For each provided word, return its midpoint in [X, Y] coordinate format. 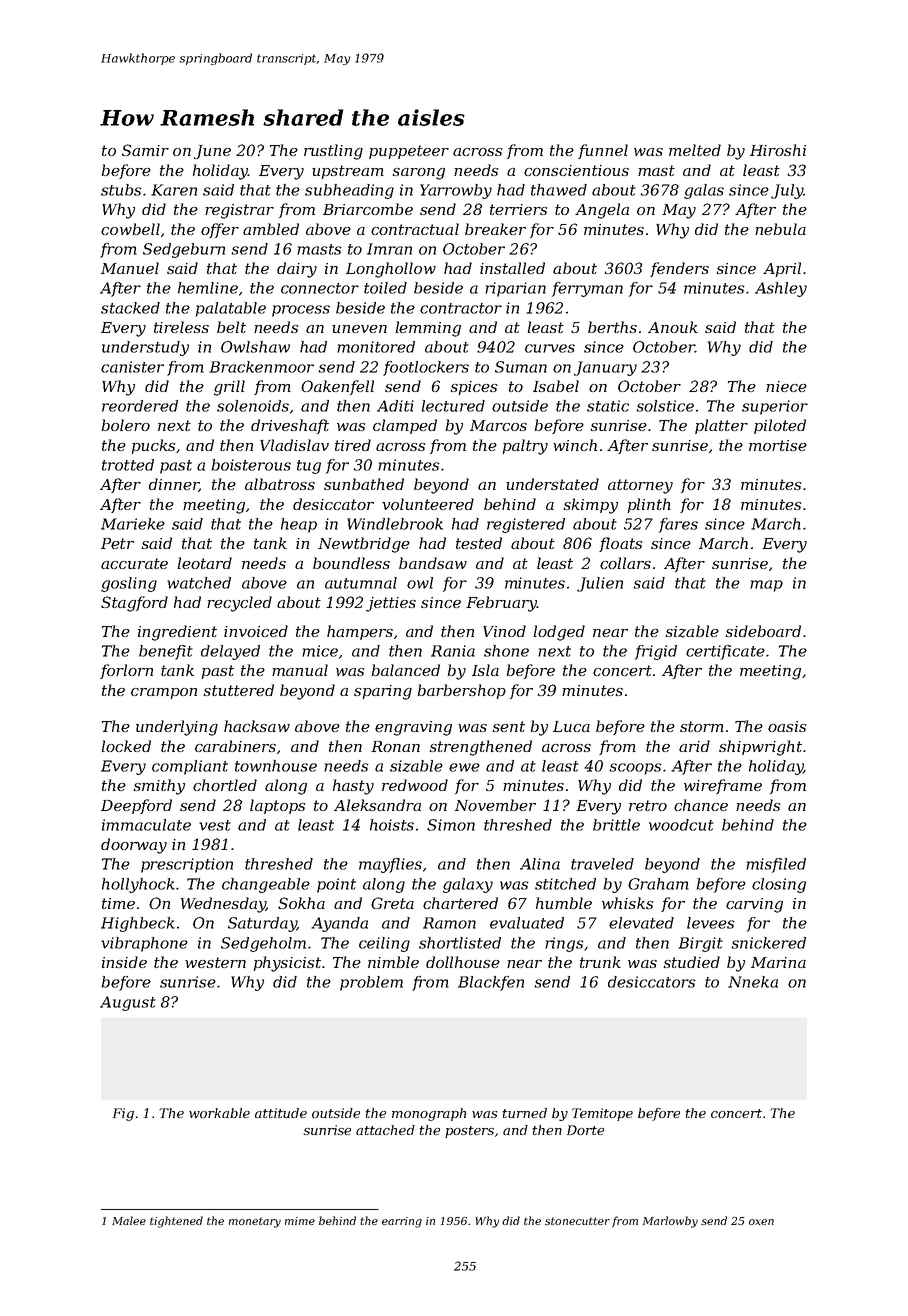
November [495, 805]
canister [132, 367]
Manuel [130, 268]
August [128, 1003]
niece [786, 386]
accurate [134, 563]
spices [474, 388]
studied [692, 962]
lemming [428, 329]
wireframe [723, 786]
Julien [600, 584]
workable [219, 1113]
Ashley [781, 289]
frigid [656, 652]
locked [126, 746]
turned [525, 1113]
